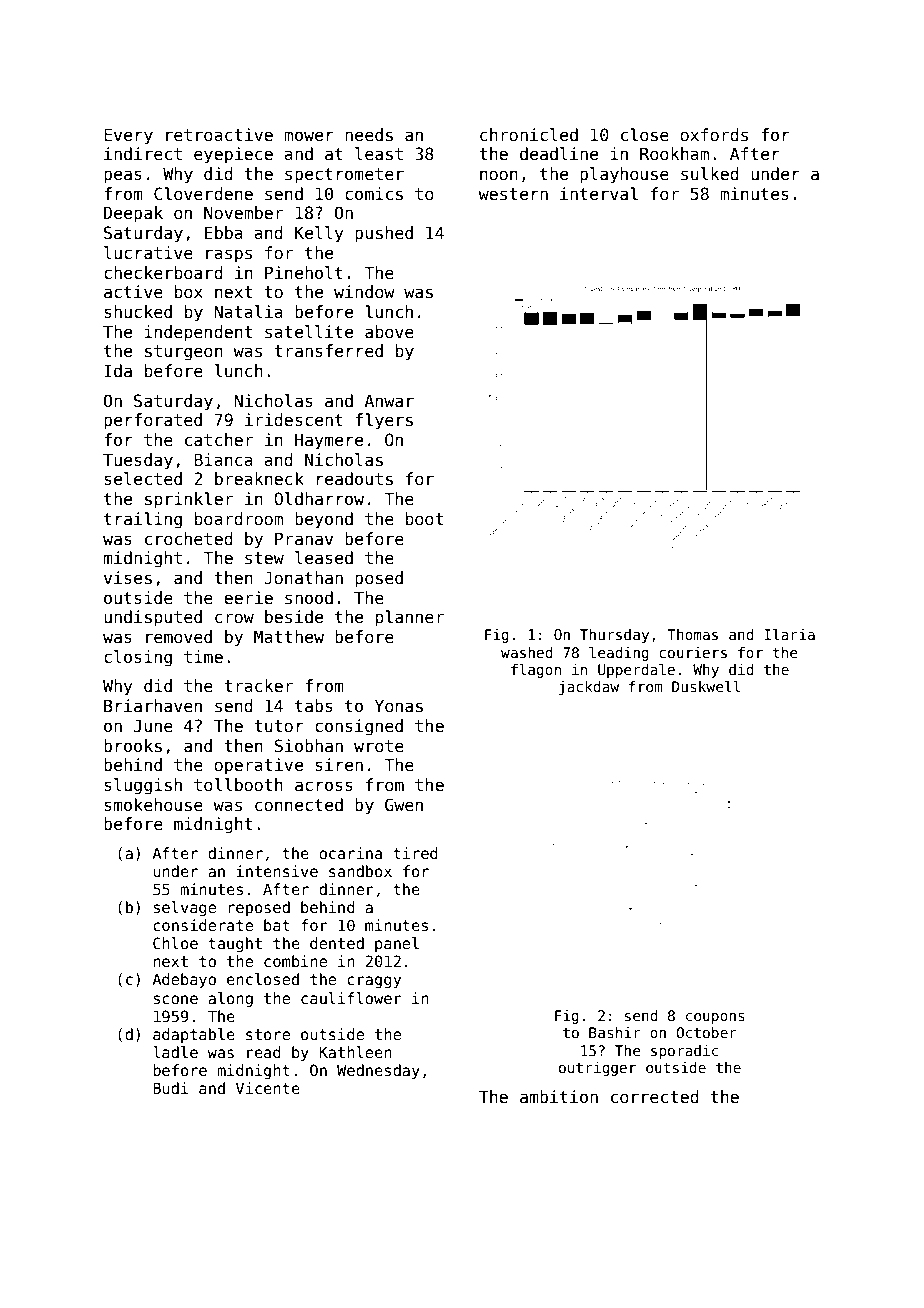  What do you see at coordinates (599, 194) in the document?
I see `interval` at bounding box center [599, 194].
